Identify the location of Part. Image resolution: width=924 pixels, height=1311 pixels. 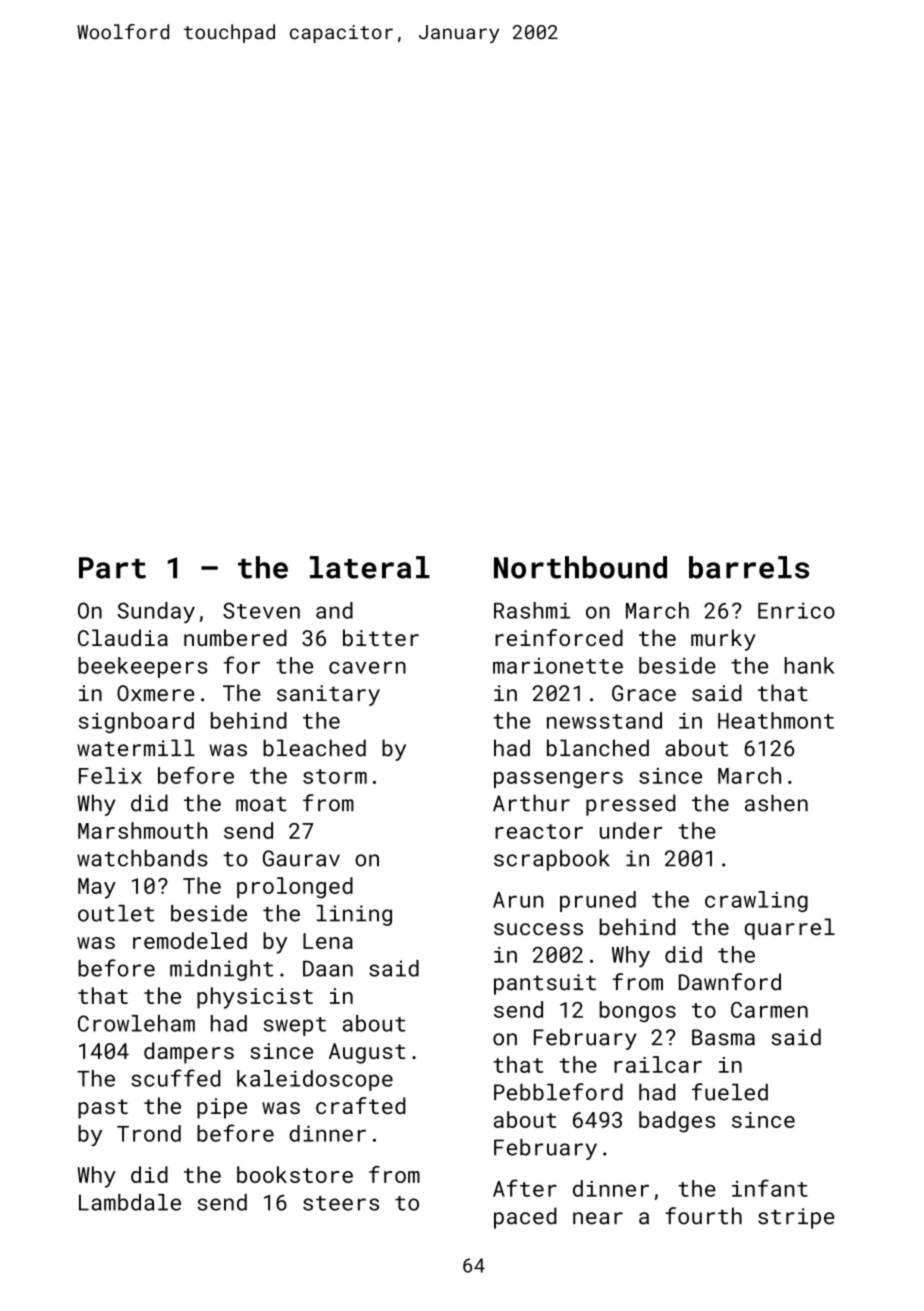
(112, 568).
